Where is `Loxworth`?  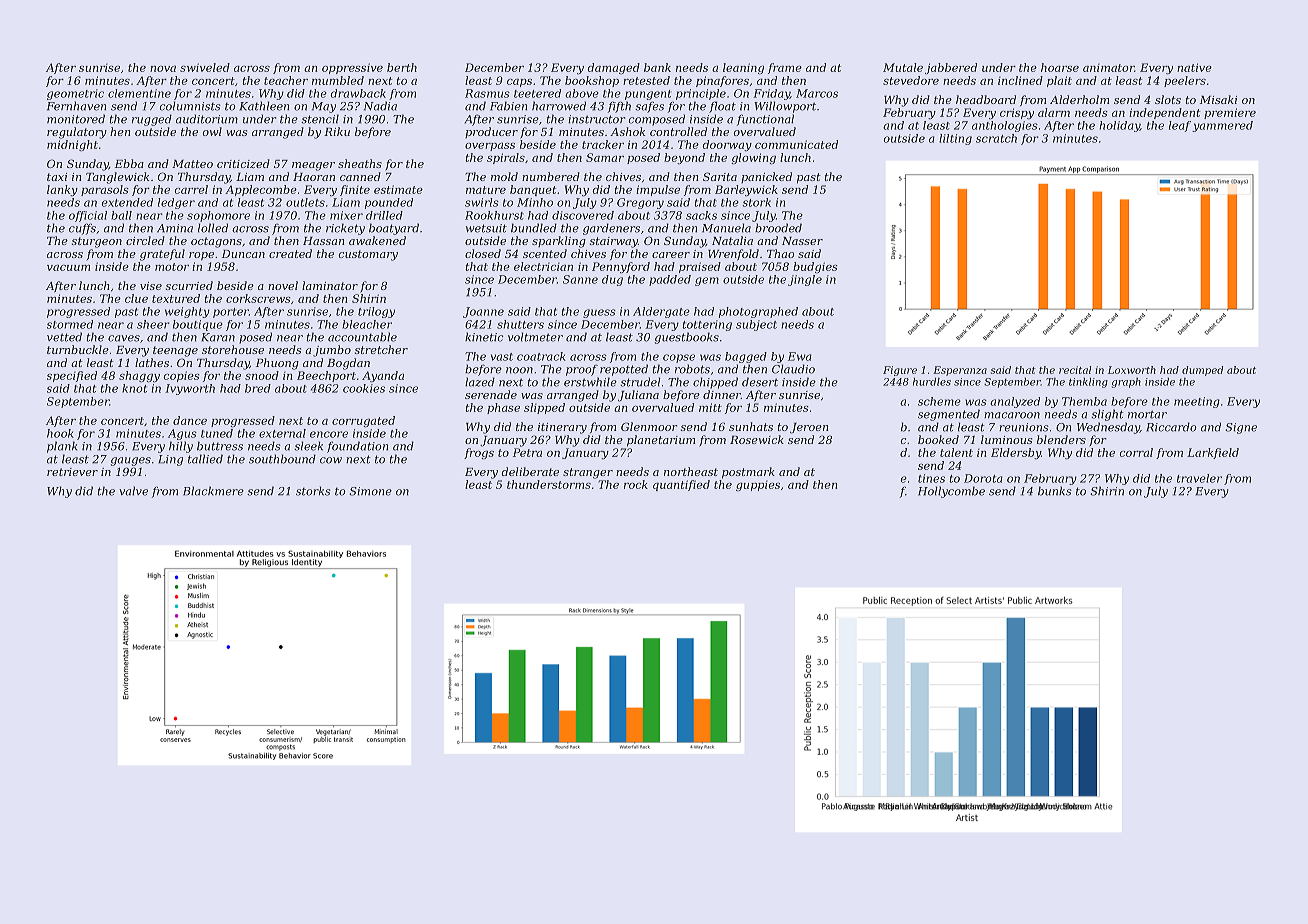 Loxworth is located at coordinates (1132, 370).
